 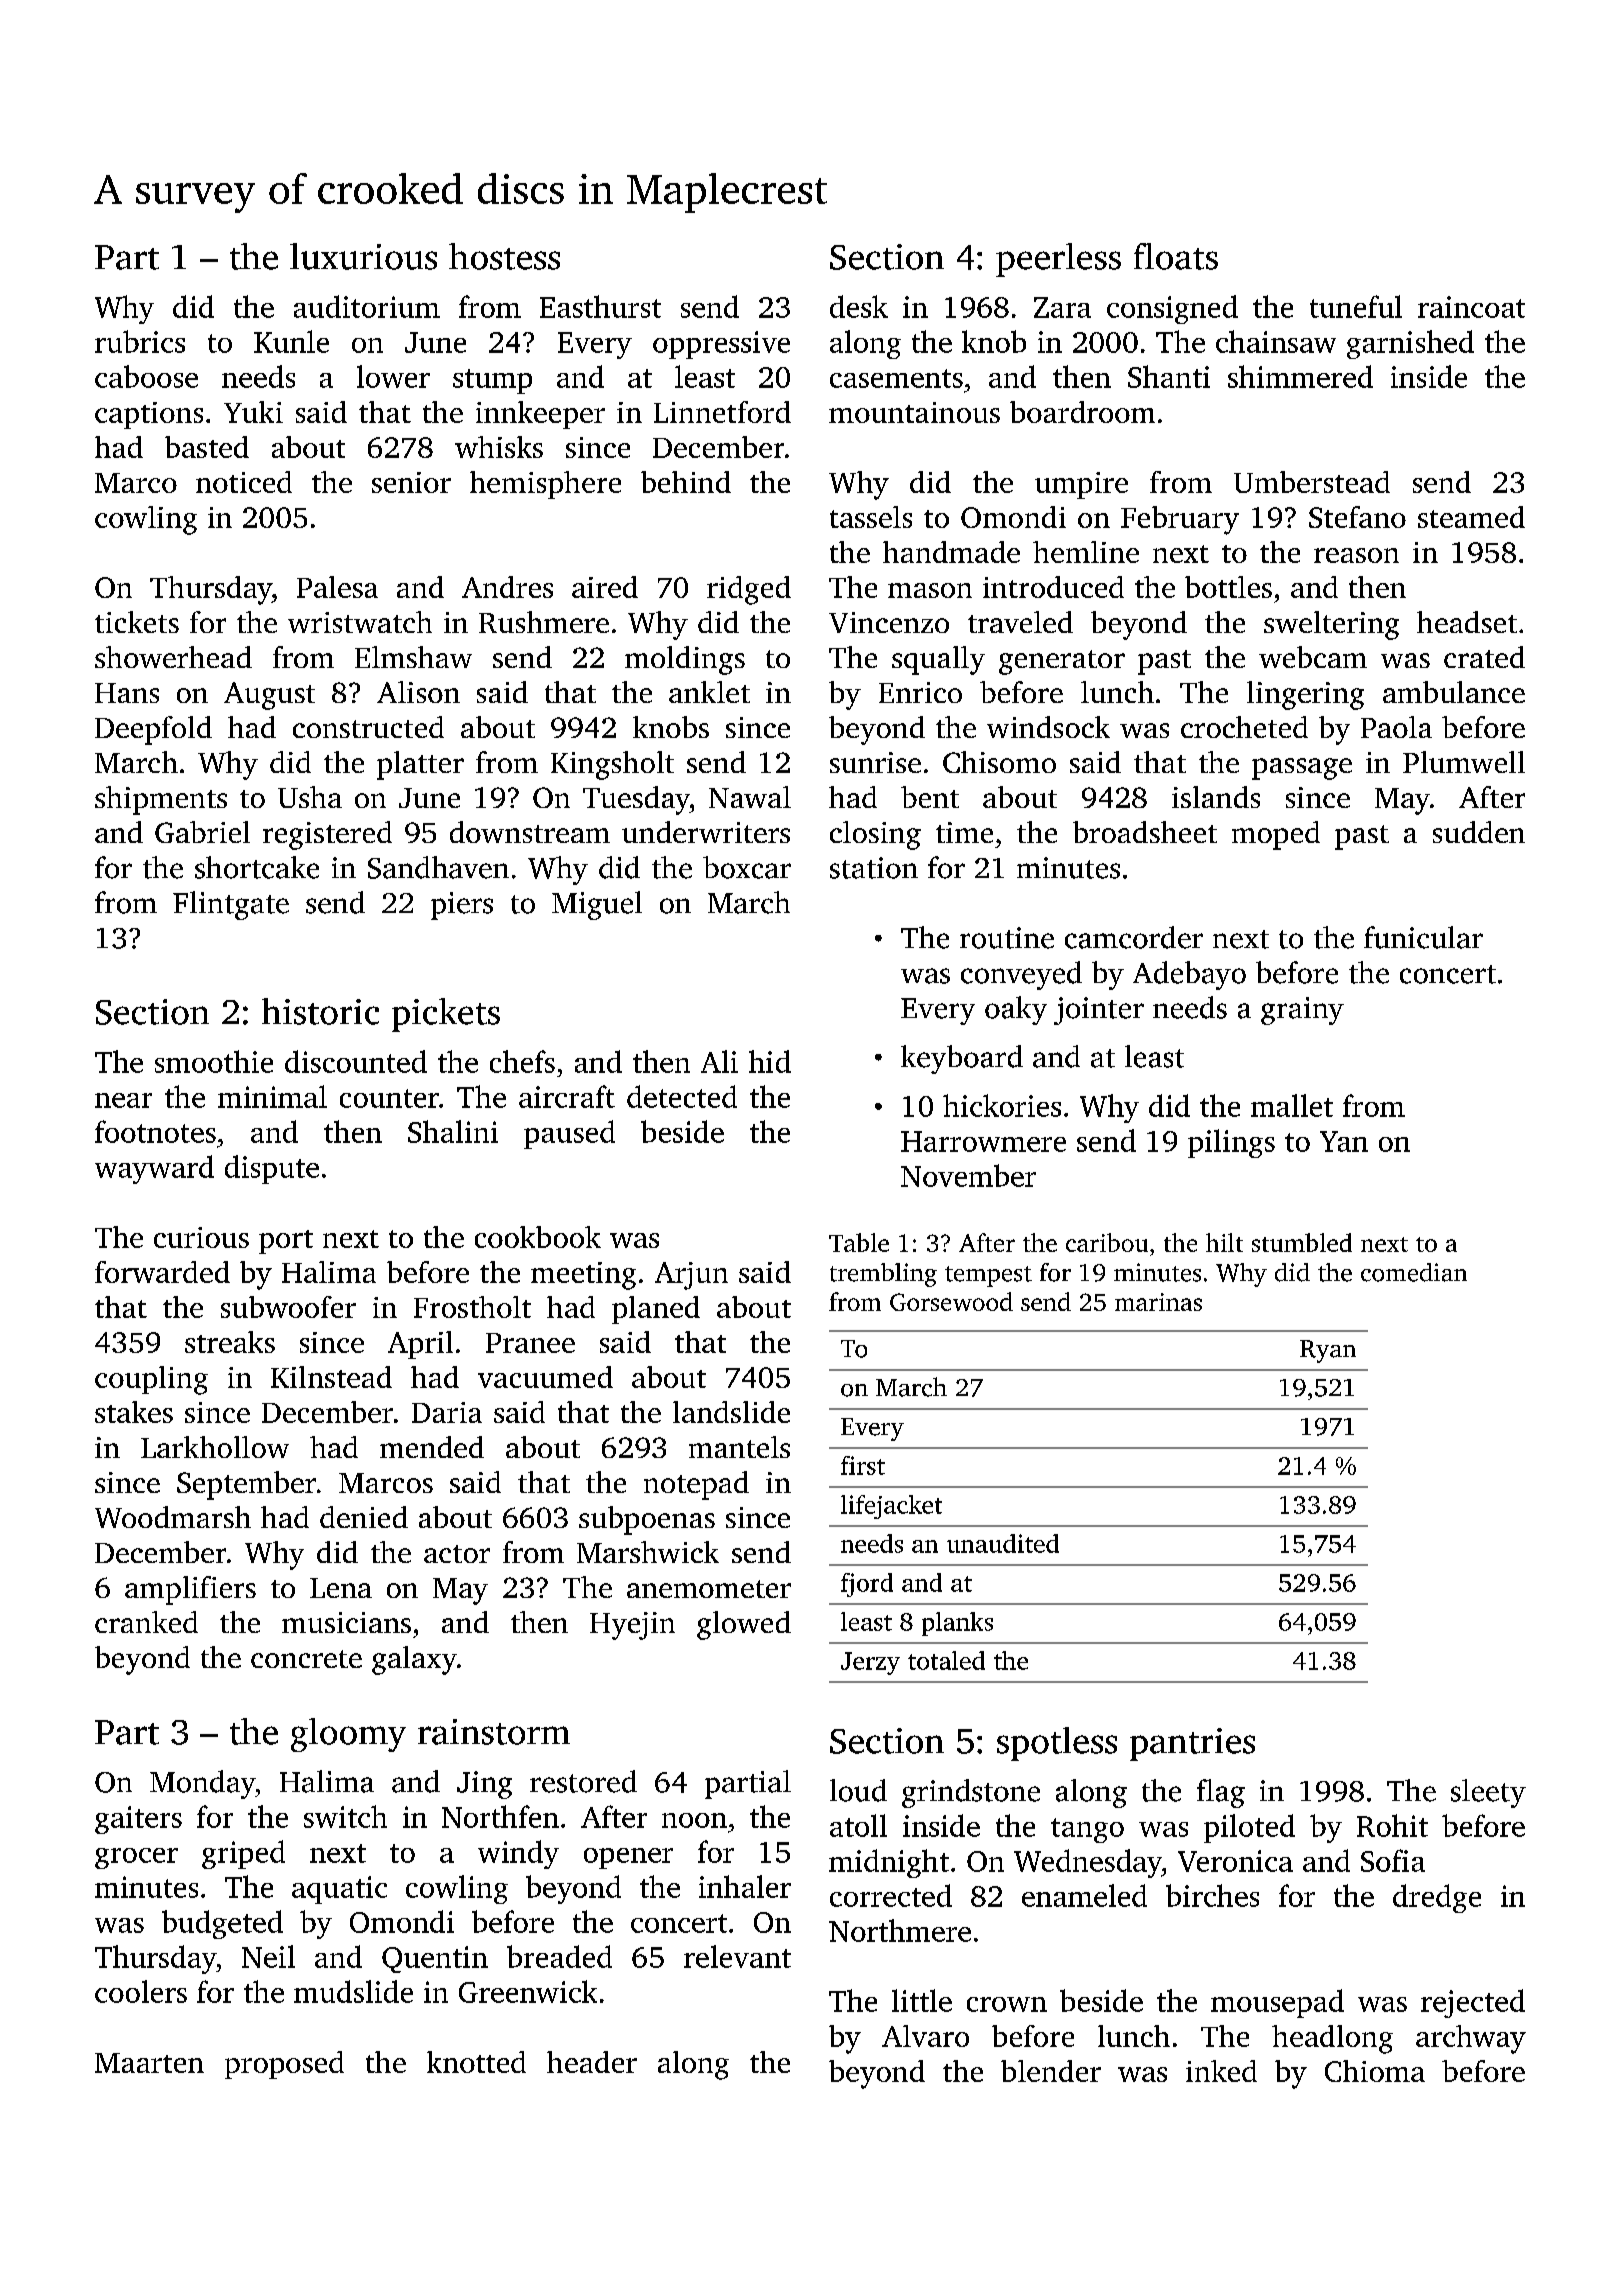 What do you see at coordinates (722, 412) in the screenshot?
I see `Linnetford` at bounding box center [722, 412].
